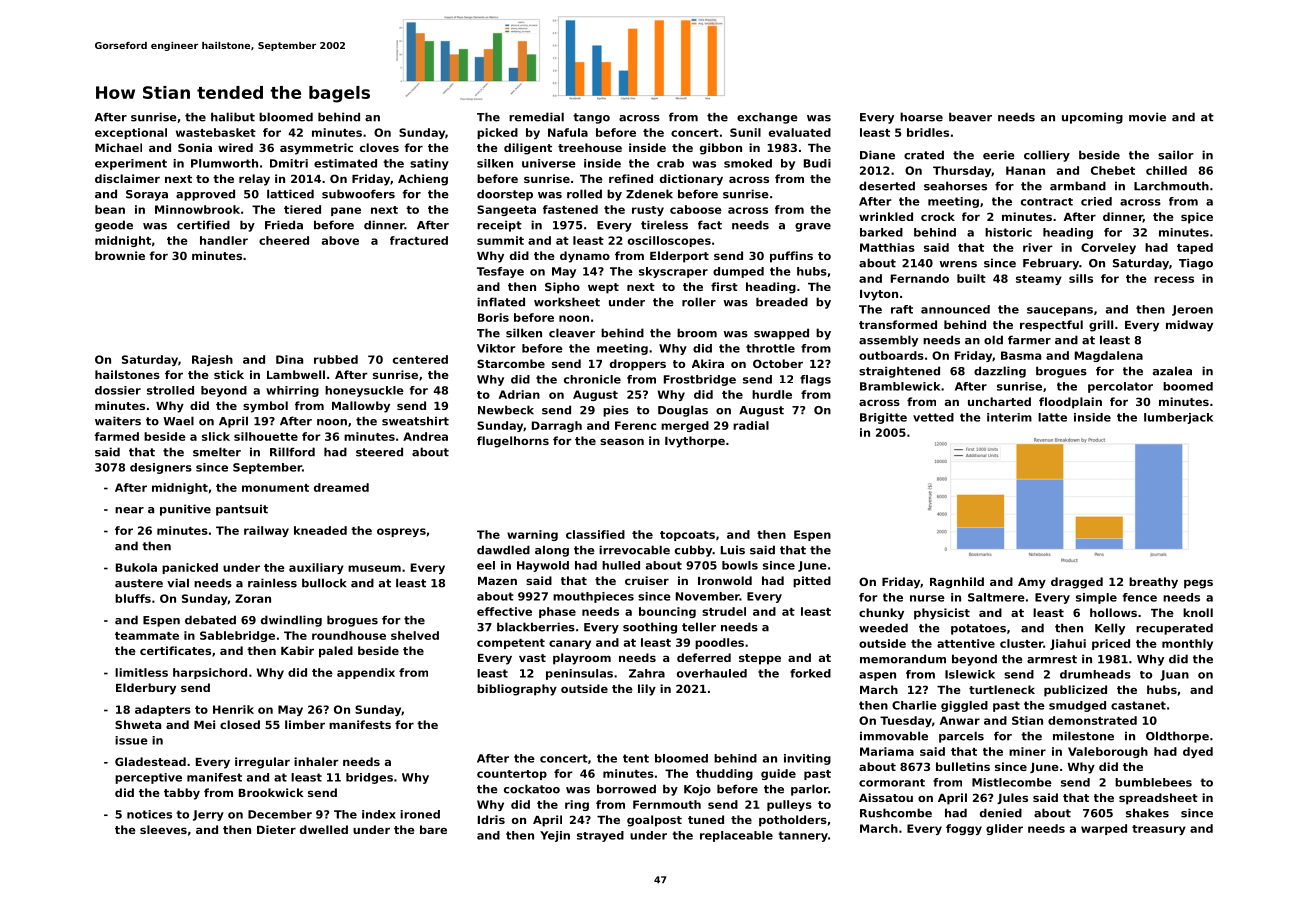 The image size is (1308, 924). Describe the element at coordinates (120, 255) in the page. I see `brownie` at that location.
